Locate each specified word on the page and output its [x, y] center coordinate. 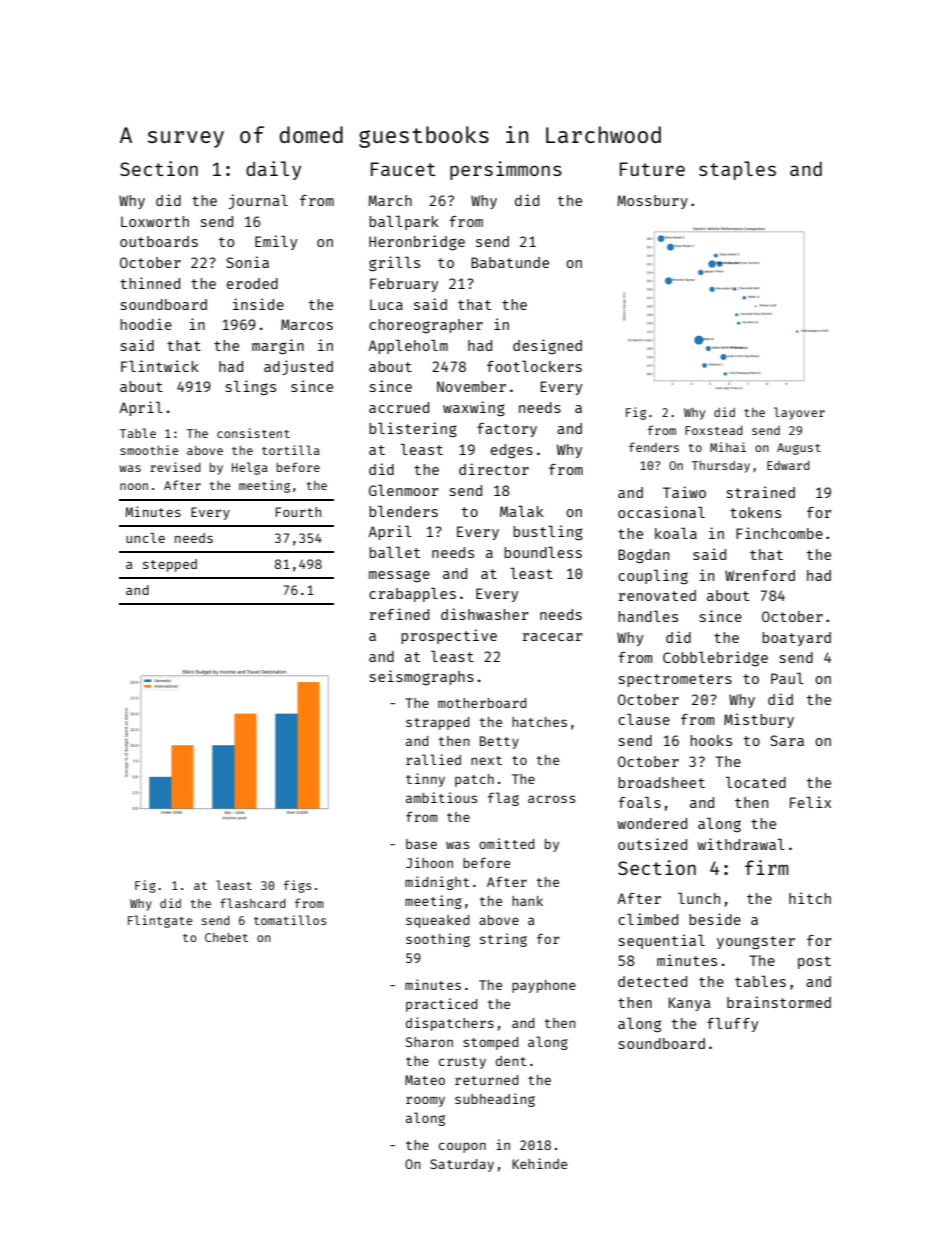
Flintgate [160, 921]
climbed [648, 919]
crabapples [412, 595]
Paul [787, 678]
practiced [441, 1005]
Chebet [226, 937]
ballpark [404, 223]
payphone [544, 986]
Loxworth [155, 221]
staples [737, 170]
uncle [145, 538]
